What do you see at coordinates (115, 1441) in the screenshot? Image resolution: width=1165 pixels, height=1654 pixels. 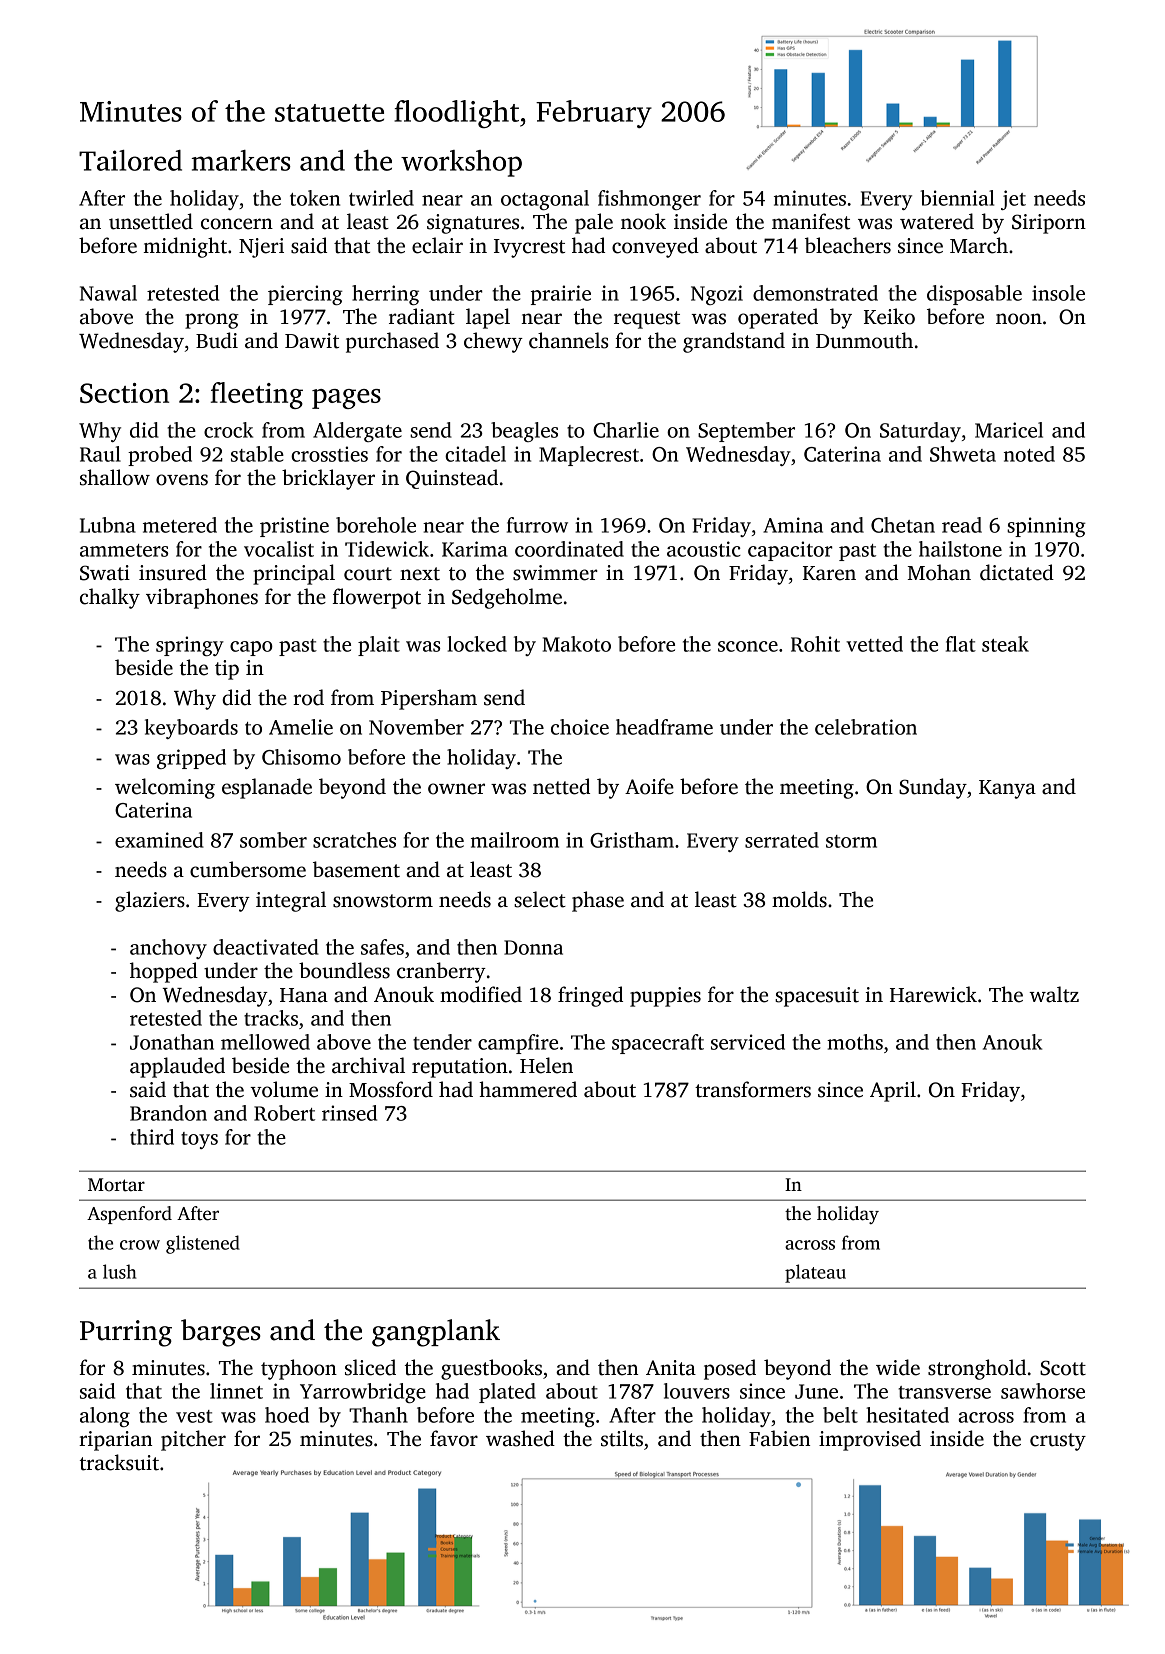 I see `riparian` at bounding box center [115, 1441].
